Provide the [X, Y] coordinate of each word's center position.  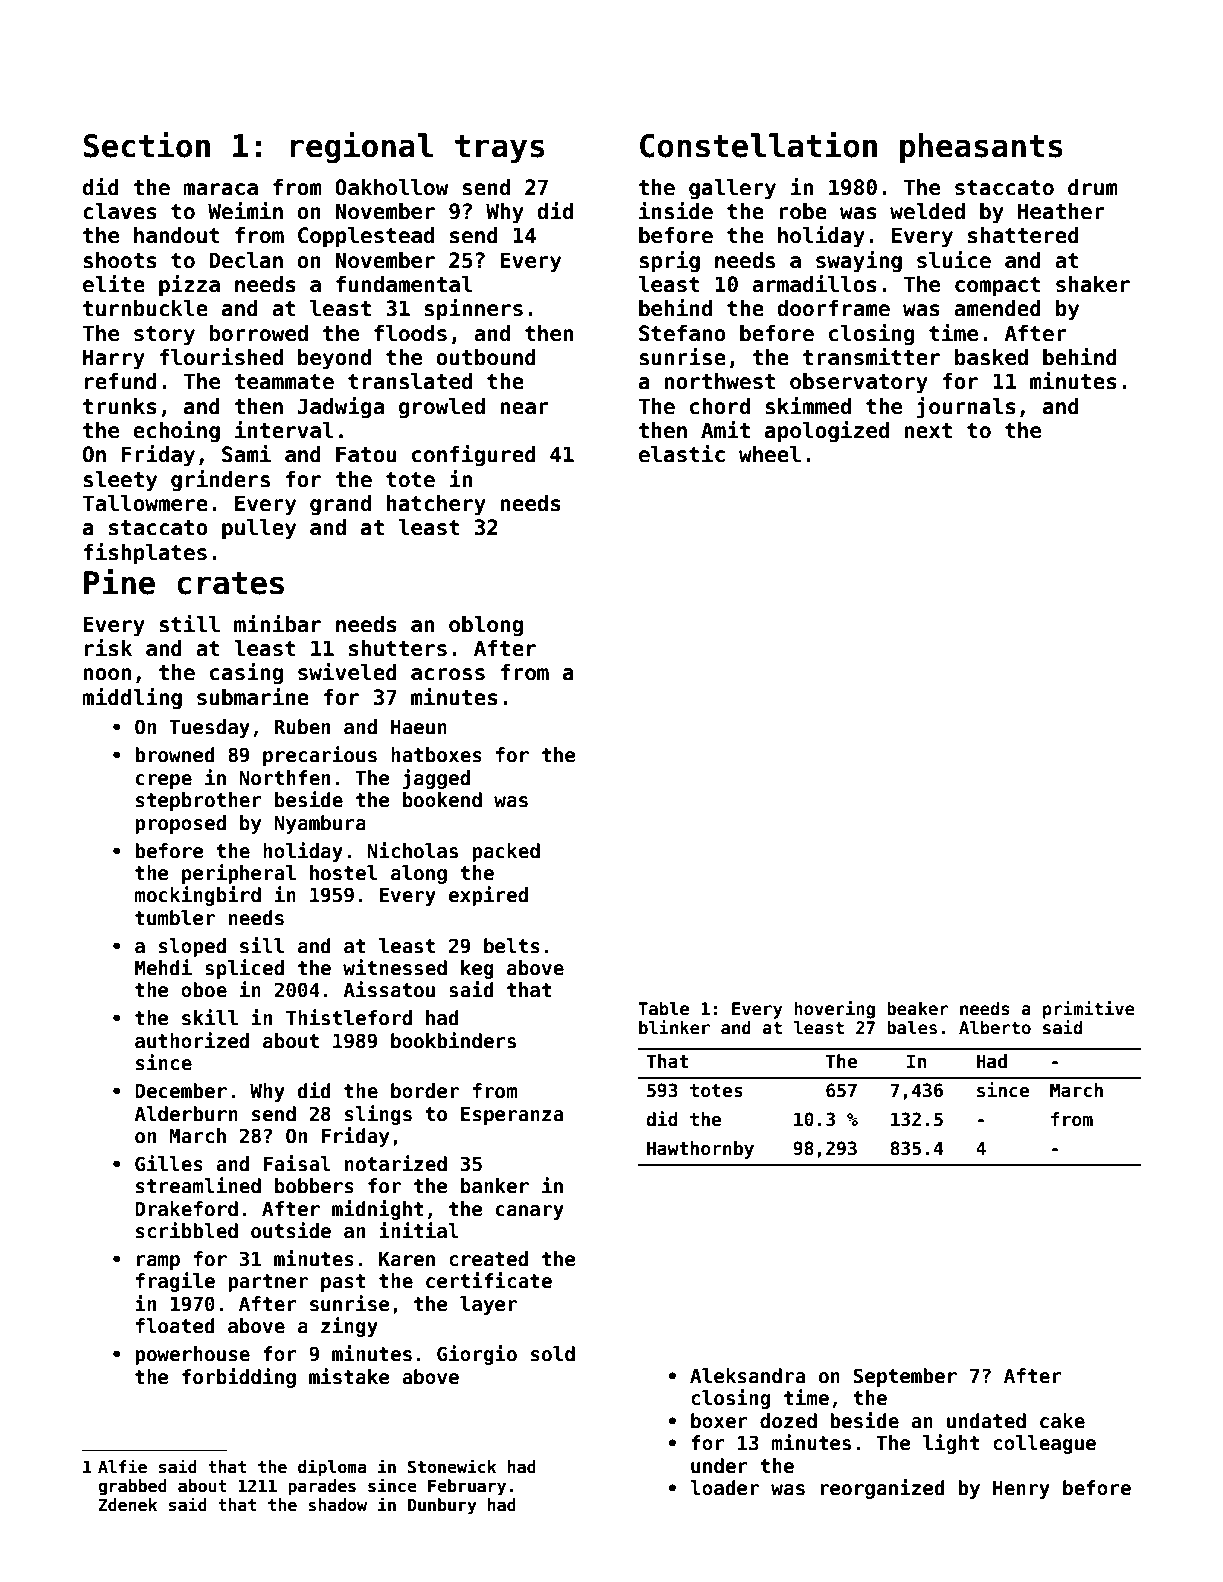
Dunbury [442, 1506]
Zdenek [128, 1505]
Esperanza [512, 1116]
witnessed [395, 967]
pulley [259, 529]
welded [927, 211]
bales [912, 1028]
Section [147, 145]
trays [499, 149]
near [524, 408]
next [928, 431]
